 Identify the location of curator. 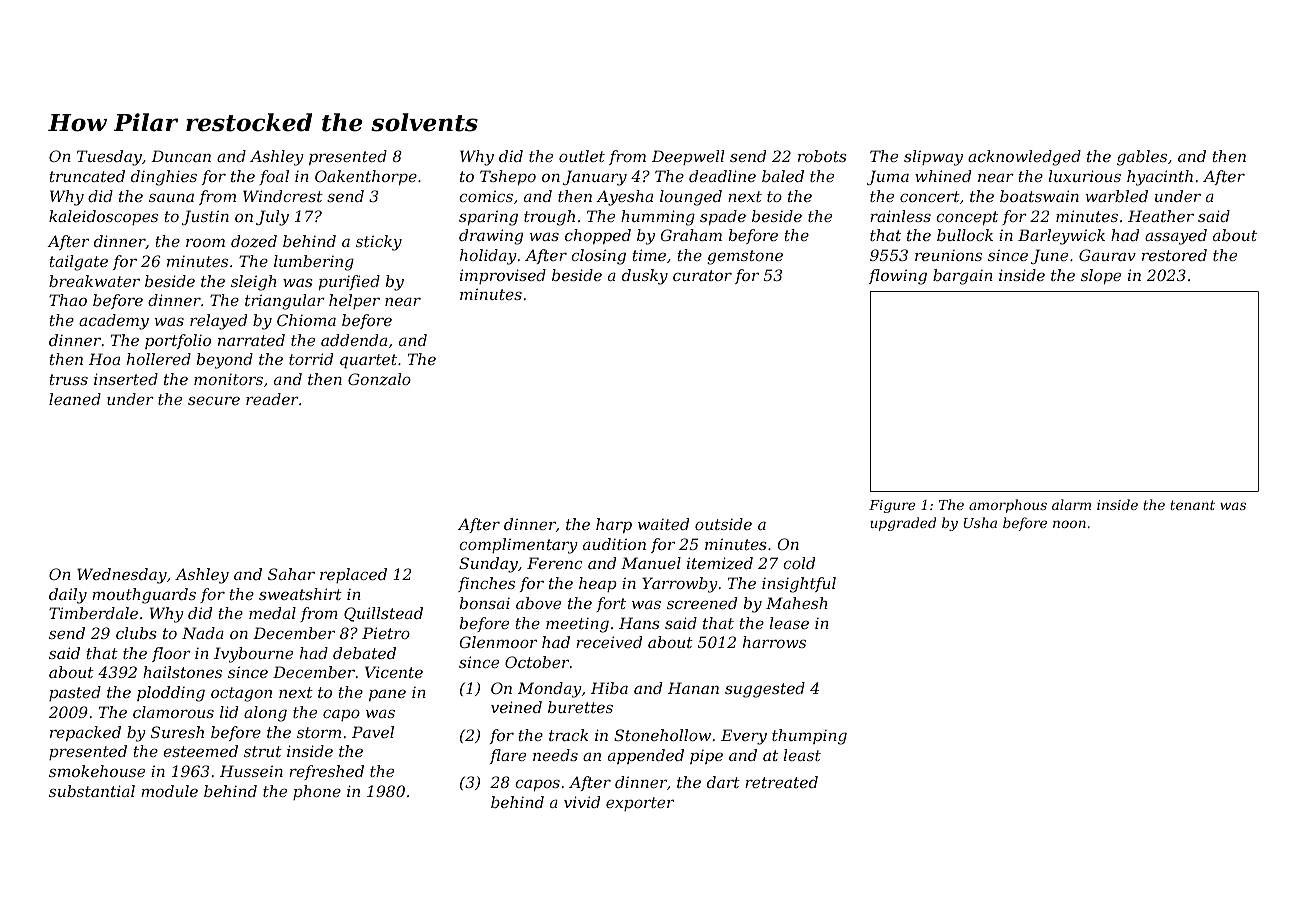
(702, 275).
